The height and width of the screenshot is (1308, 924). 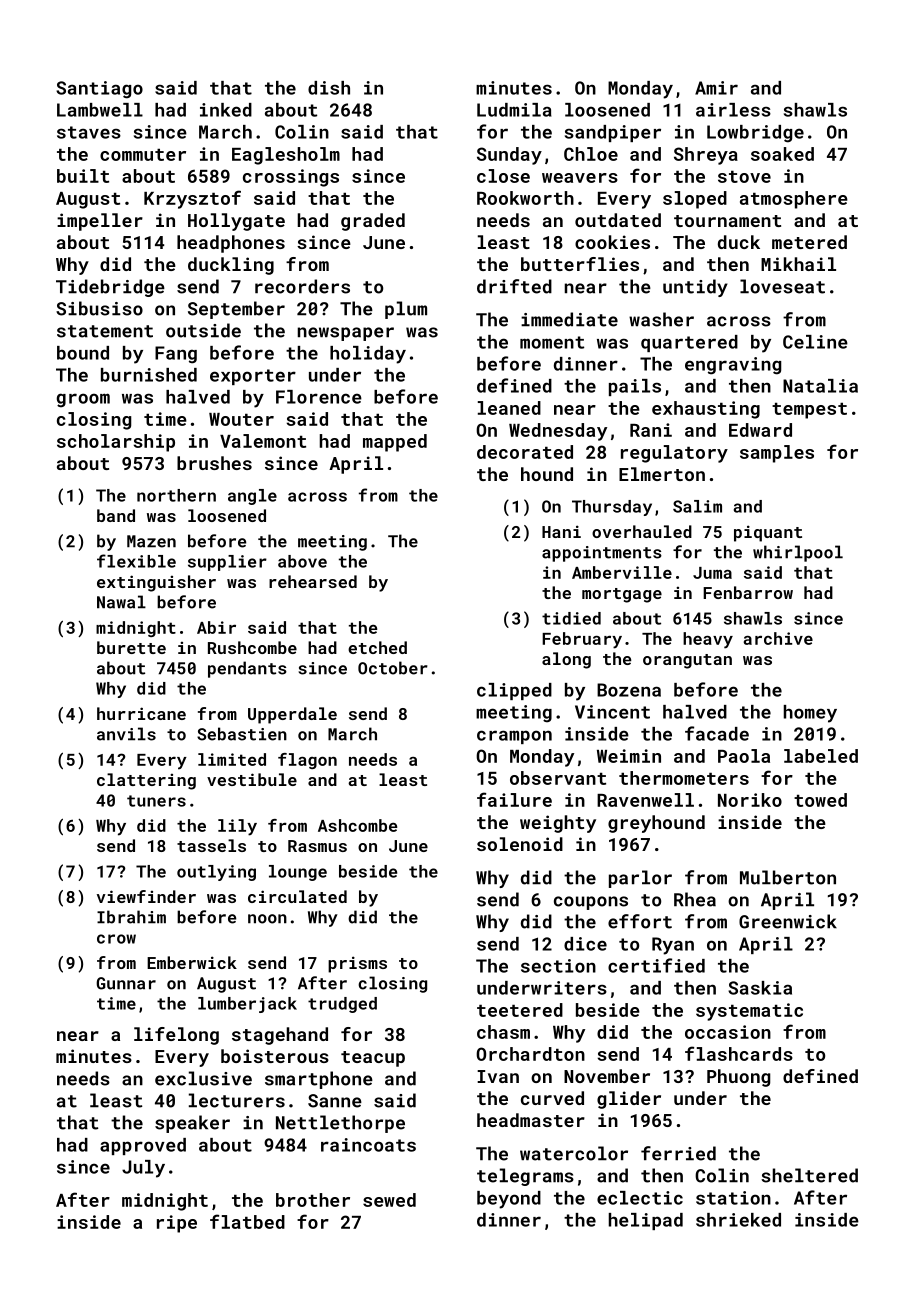 What do you see at coordinates (357, 964) in the screenshot?
I see `prisms` at bounding box center [357, 964].
